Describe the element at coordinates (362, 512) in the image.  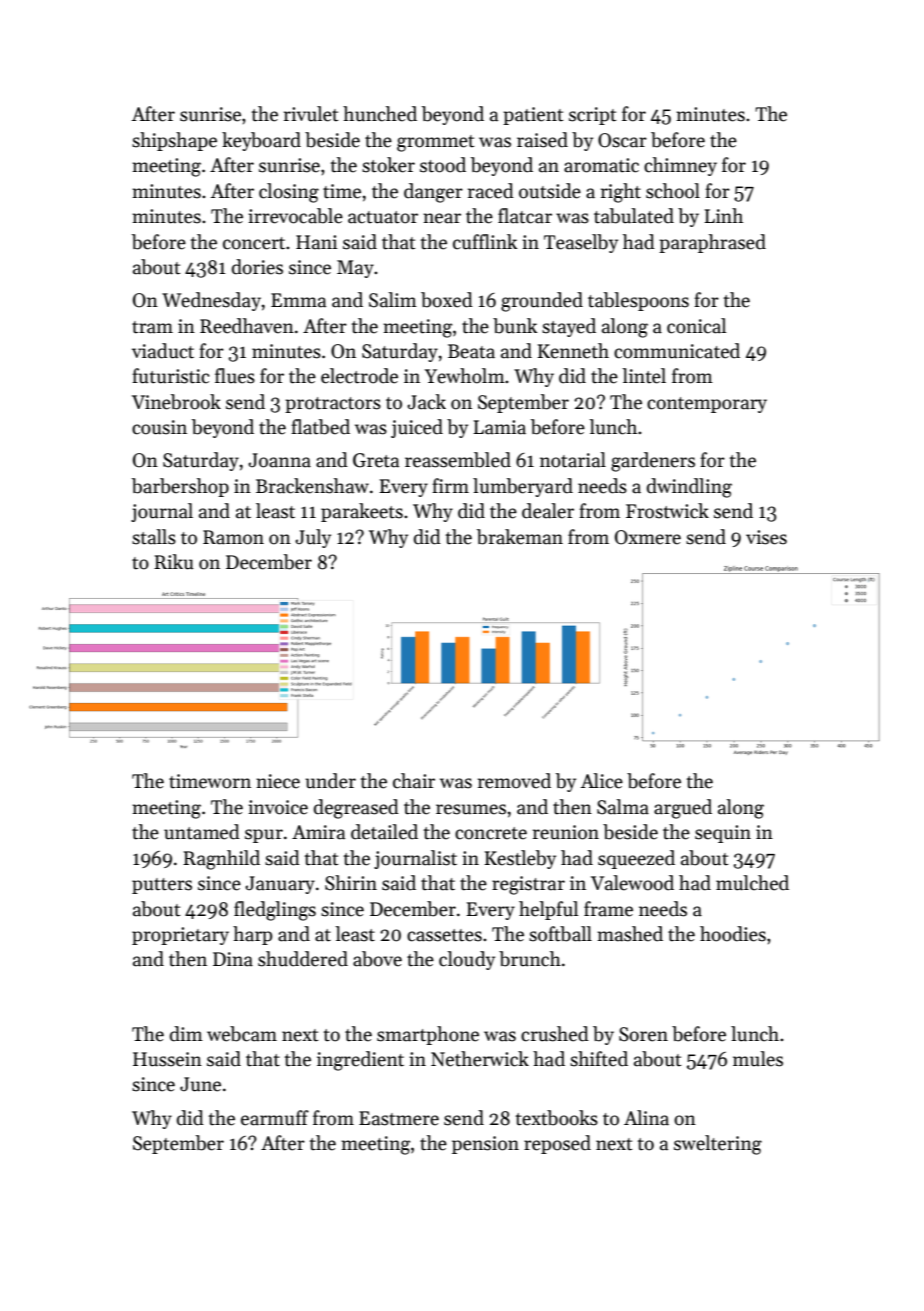
I see `parakeets` at that location.
